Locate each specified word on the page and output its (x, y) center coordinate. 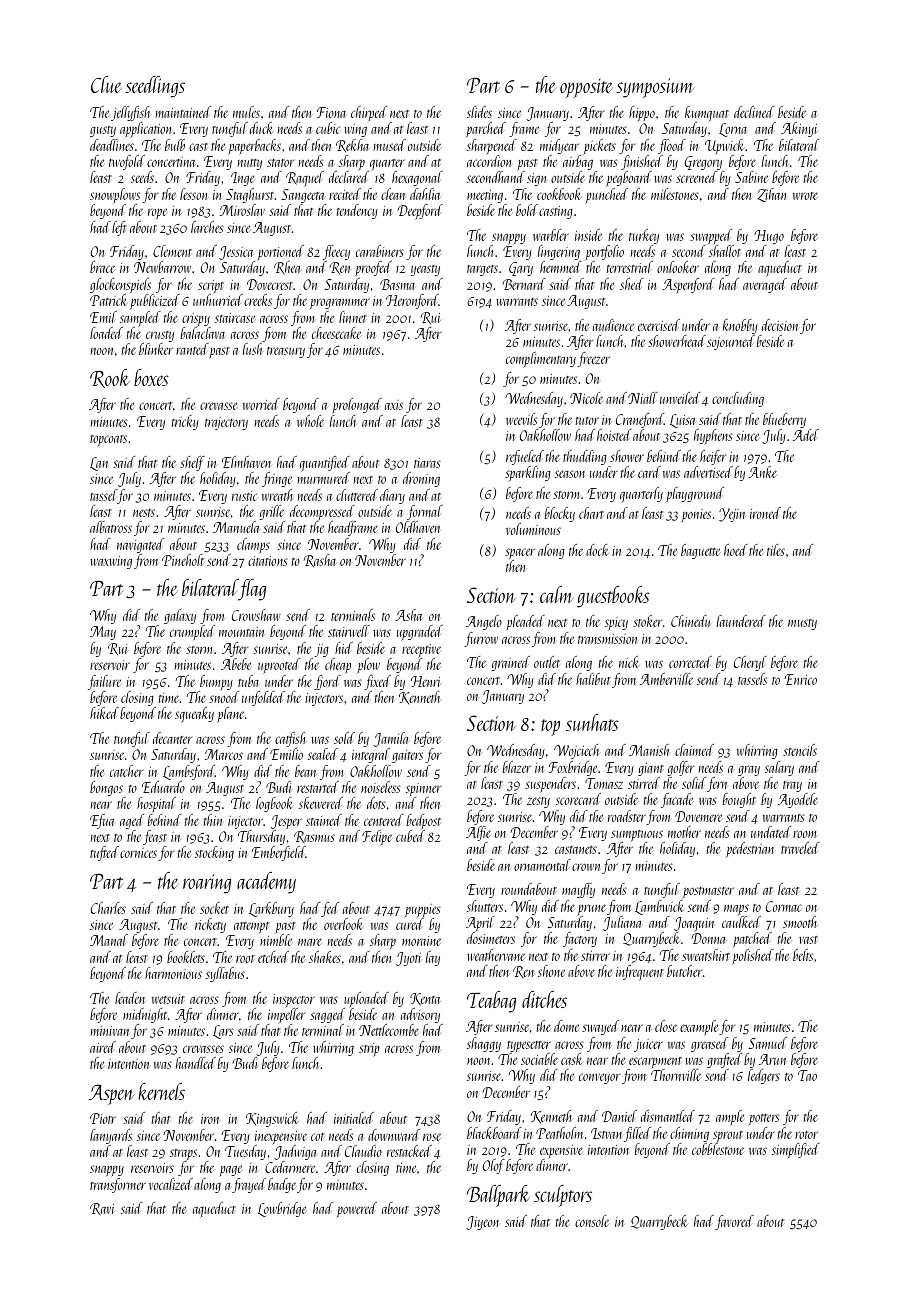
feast (155, 837)
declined (754, 112)
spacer (520, 553)
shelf (192, 463)
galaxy (180, 616)
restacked (409, 1151)
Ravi (102, 1209)
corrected (690, 662)
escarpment (655, 1063)
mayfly (578, 890)
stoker (647, 621)
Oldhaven (418, 527)
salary (779, 768)
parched (486, 129)
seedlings (155, 87)
